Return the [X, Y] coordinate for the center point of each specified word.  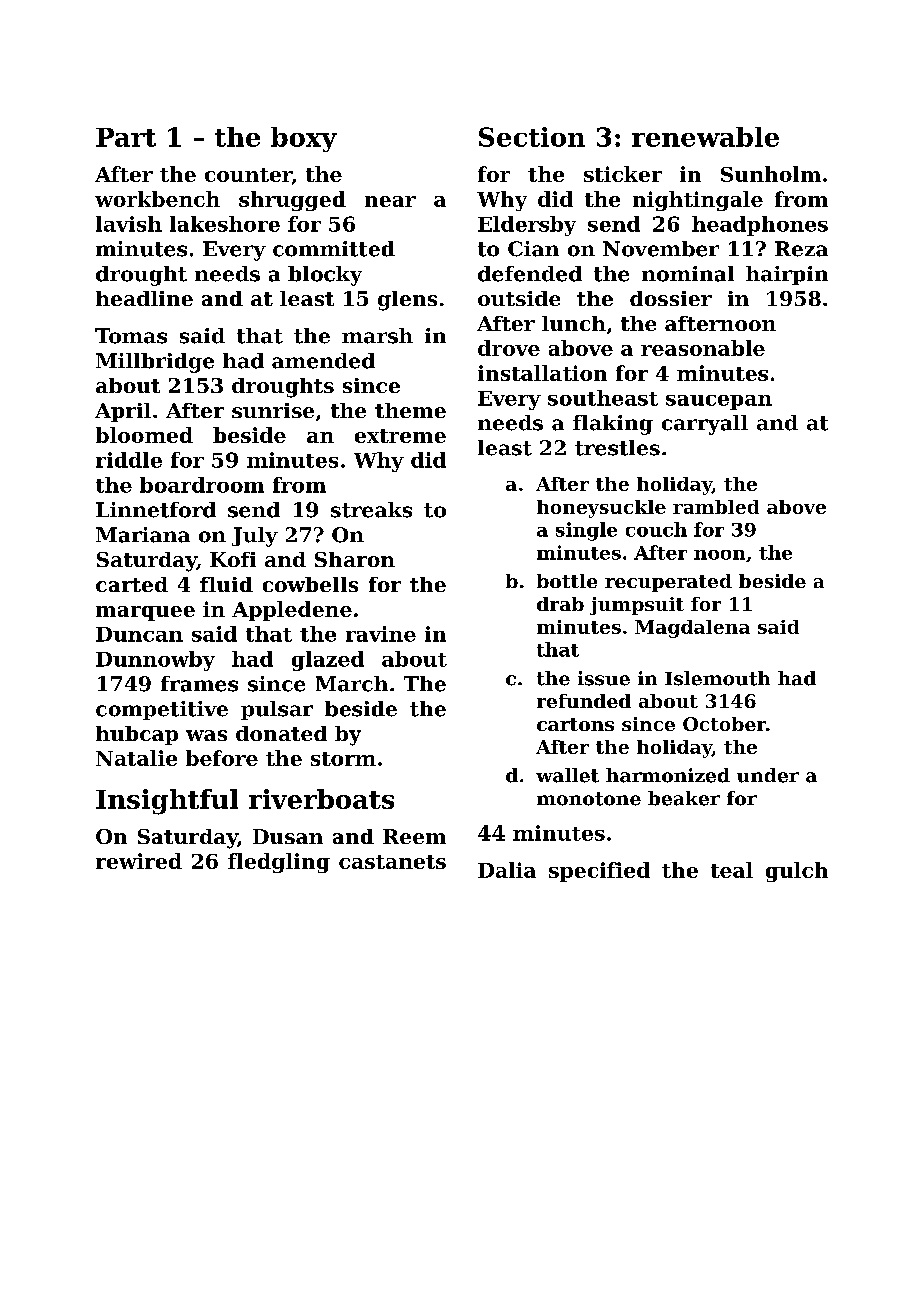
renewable [705, 137]
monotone [589, 799]
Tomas [131, 336]
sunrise [273, 410]
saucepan [719, 402]
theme [410, 410]
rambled [716, 507]
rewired [139, 861]
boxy [304, 139]
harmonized [668, 775]
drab [560, 604]
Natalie [136, 758]
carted [132, 584]
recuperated [668, 583]
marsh [377, 336]
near [390, 201]
